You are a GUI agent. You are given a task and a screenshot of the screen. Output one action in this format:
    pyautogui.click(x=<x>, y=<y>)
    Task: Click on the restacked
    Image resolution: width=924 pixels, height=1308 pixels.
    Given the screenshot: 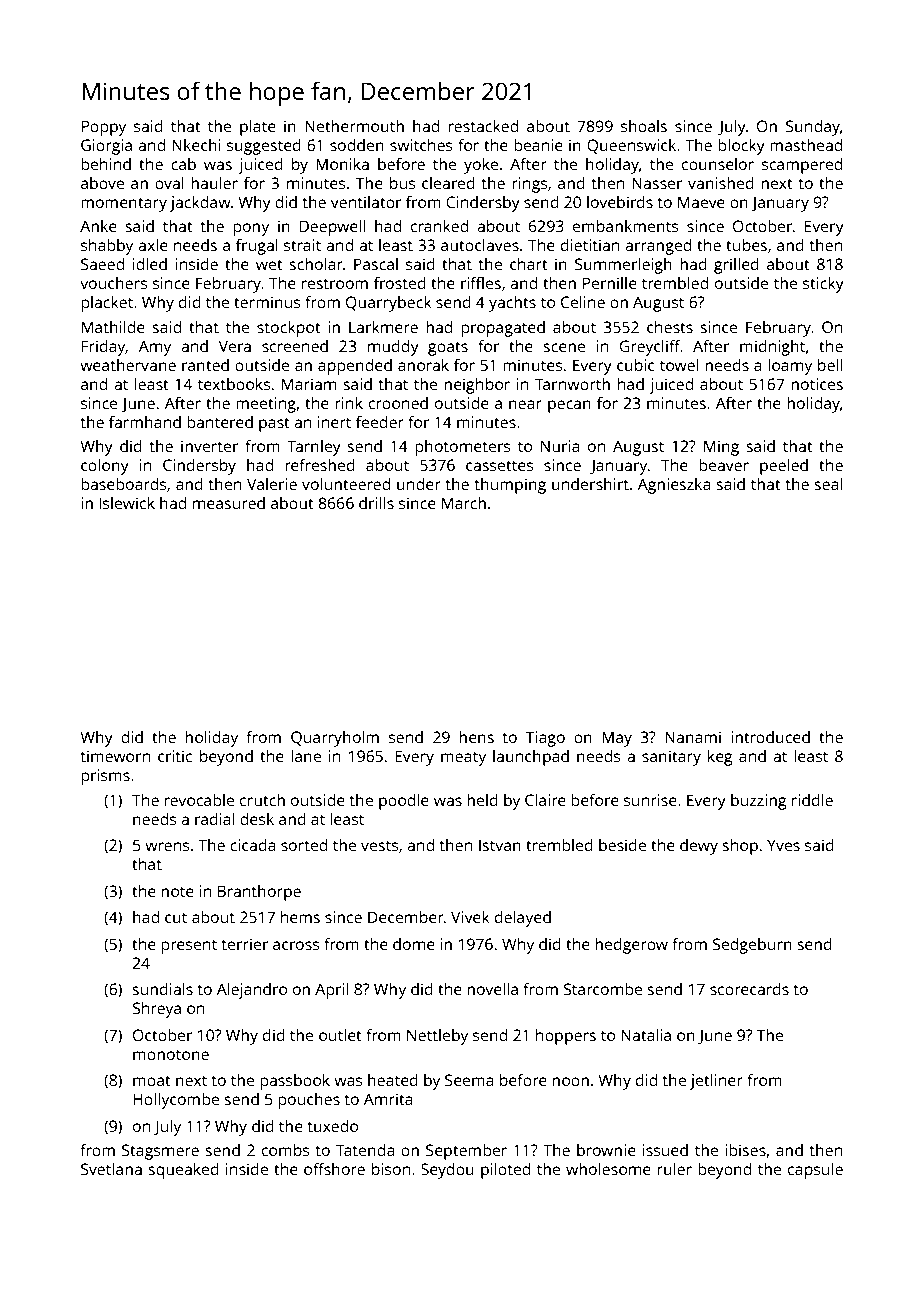 What is the action you would take?
    pyautogui.click(x=483, y=126)
